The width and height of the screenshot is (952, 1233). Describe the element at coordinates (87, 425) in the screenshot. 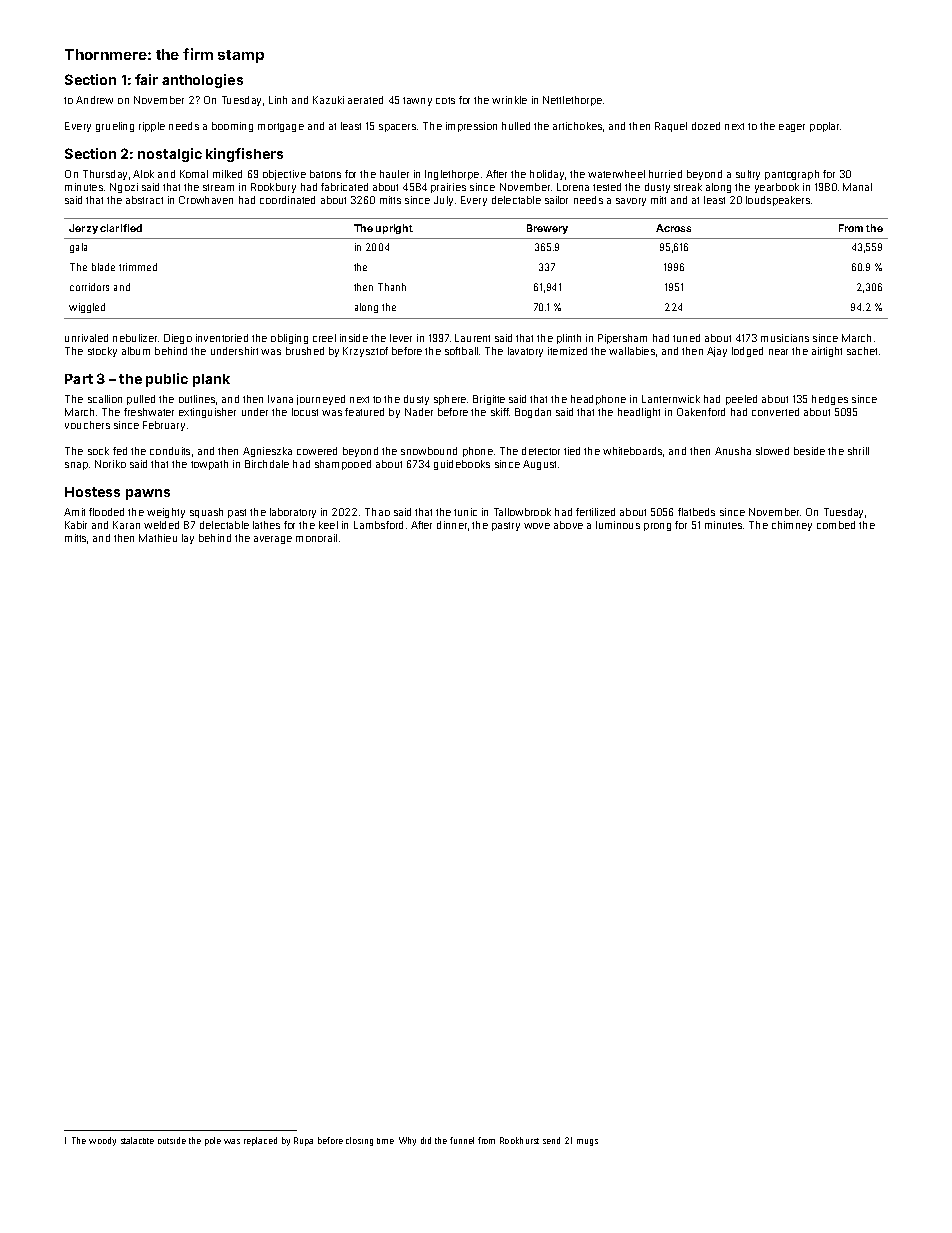

I see `vouchers` at that location.
